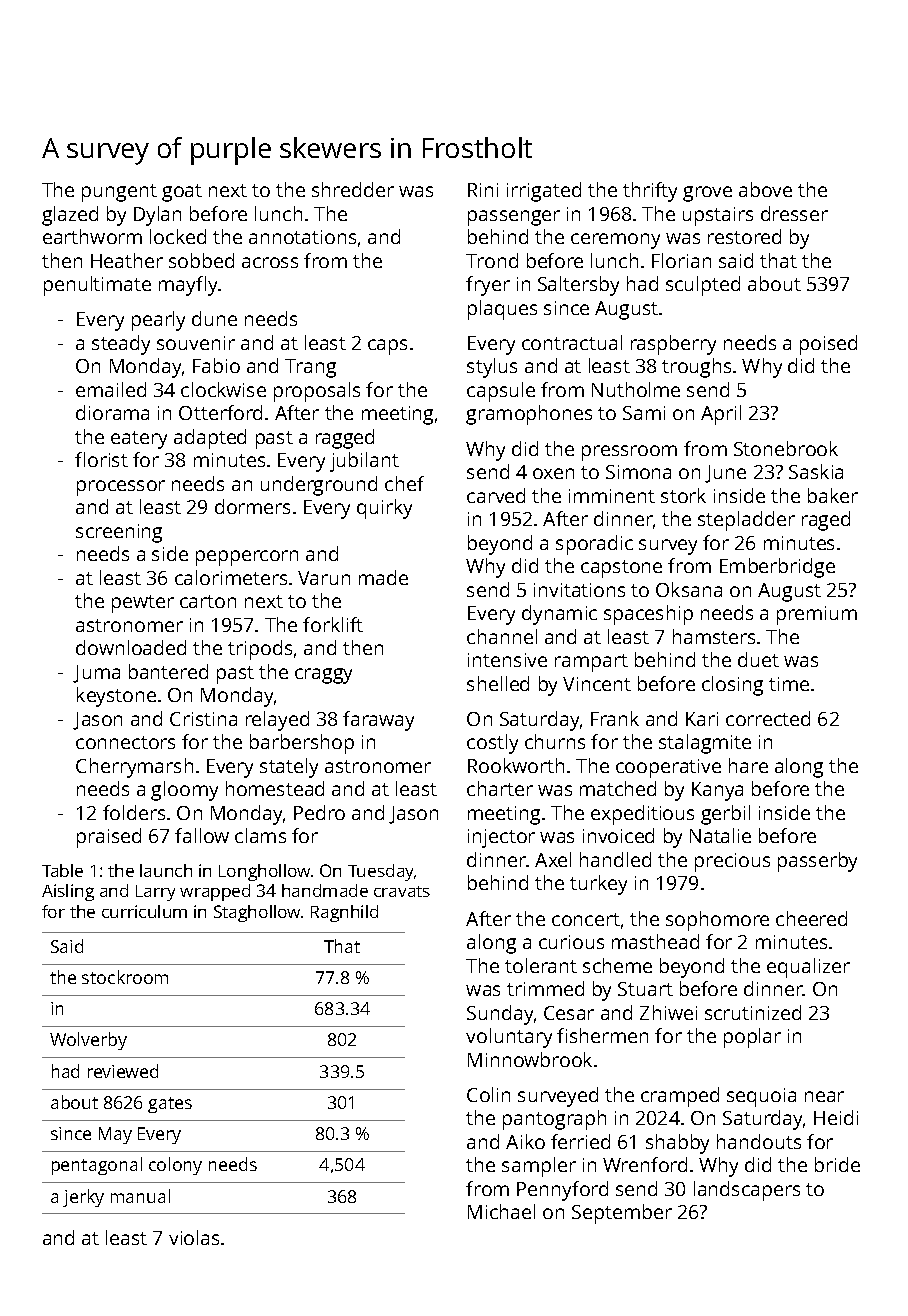 This document has height=1316, width=908. I want to click on pentagonal, so click(97, 1166).
